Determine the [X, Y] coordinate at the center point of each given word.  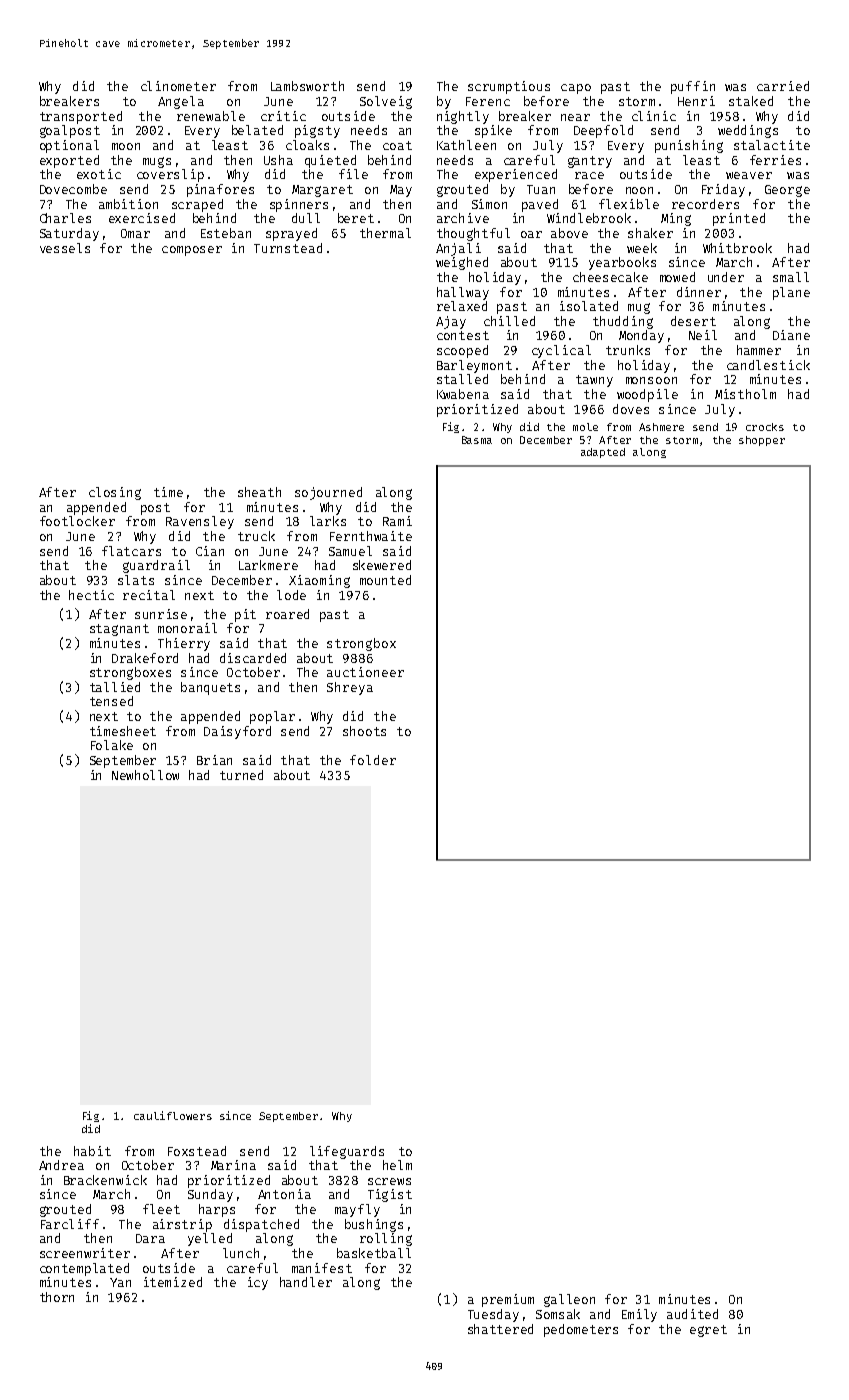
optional [69, 146]
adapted [603, 453]
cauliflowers [173, 1115]
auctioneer [365, 672]
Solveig [386, 102]
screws [389, 1181]
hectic [91, 595]
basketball [374, 1253]
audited [692, 1314]
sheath [259, 492]
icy [258, 1283]
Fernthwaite [371, 536]
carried [783, 86]
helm [397, 1165]
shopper [762, 441]
